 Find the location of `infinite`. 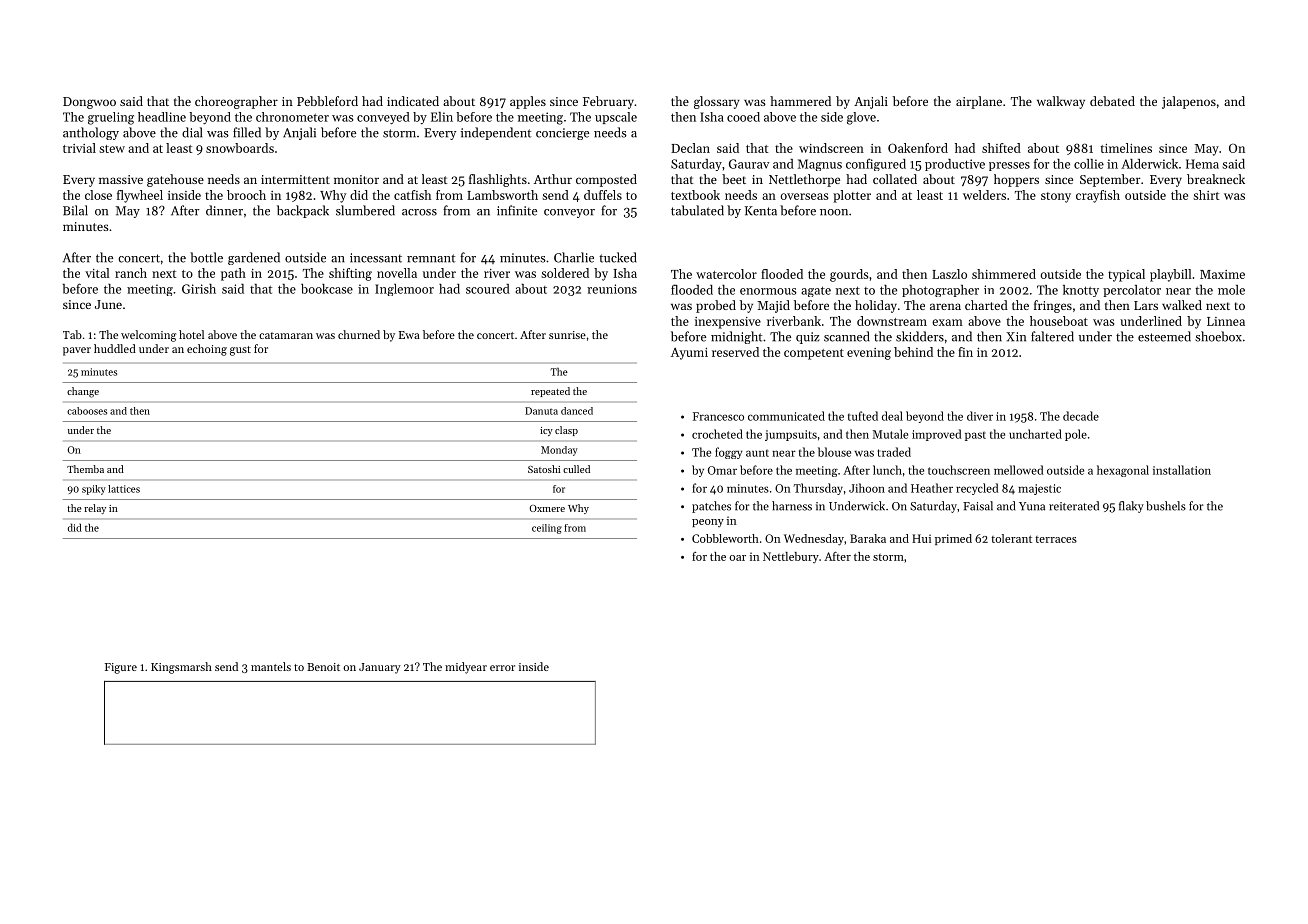

infinite is located at coordinates (517, 210).
